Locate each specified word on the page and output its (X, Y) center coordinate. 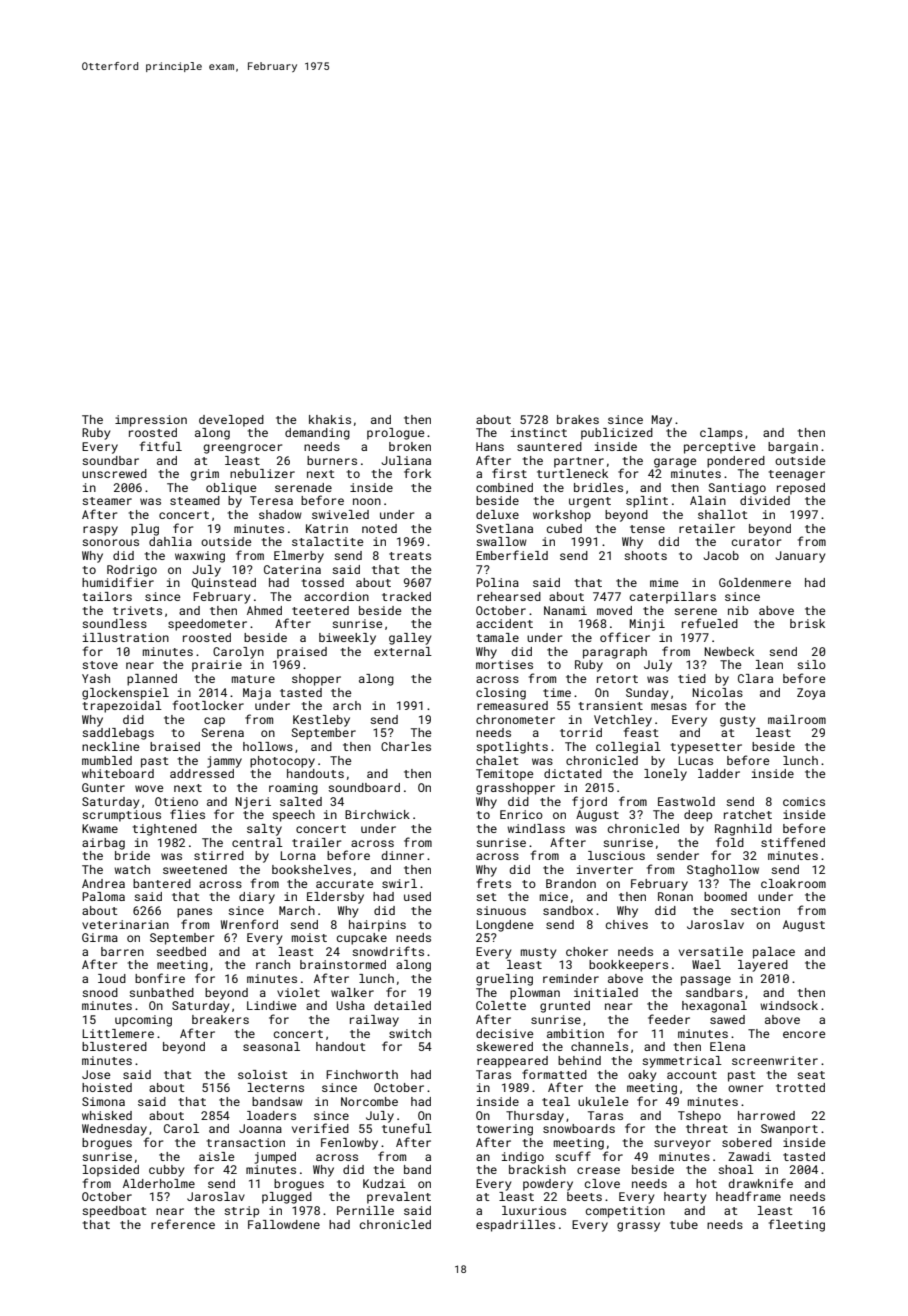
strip (241, 1212)
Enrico (521, 814)
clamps (721, 434)
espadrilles (515, 1226)
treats (410, 556)
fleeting (797, 1225)
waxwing (200, 557)
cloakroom (793, 883)
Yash (96, 678)
